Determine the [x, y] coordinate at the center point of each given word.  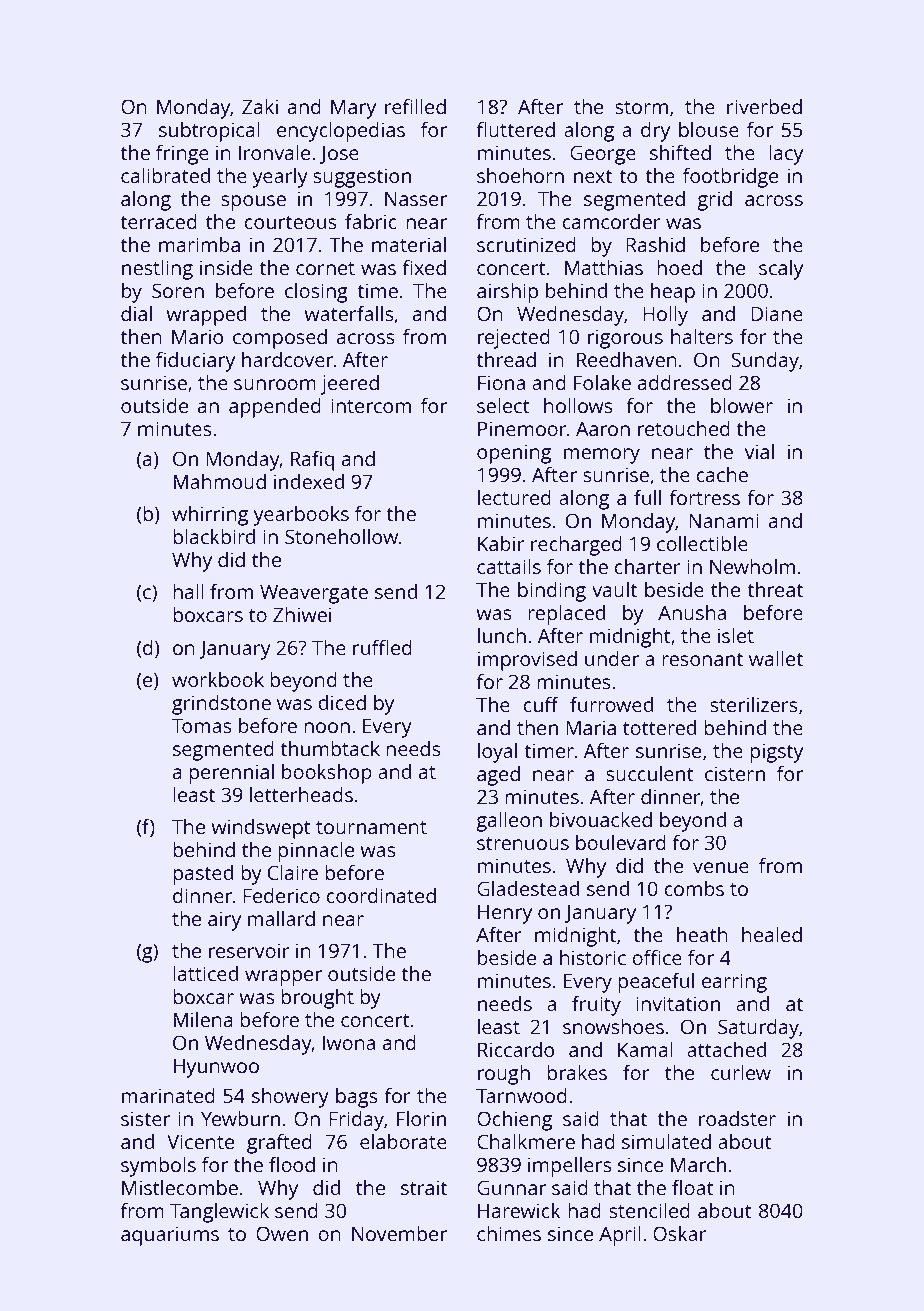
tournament [371, 827]
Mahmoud [220, 481]
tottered [659, 727]
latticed [205, 973]
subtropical [209, 132]
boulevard [621, 842]
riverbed [764, 106]
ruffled [382, 647]
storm [641, 107]
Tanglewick [219, 1213]
